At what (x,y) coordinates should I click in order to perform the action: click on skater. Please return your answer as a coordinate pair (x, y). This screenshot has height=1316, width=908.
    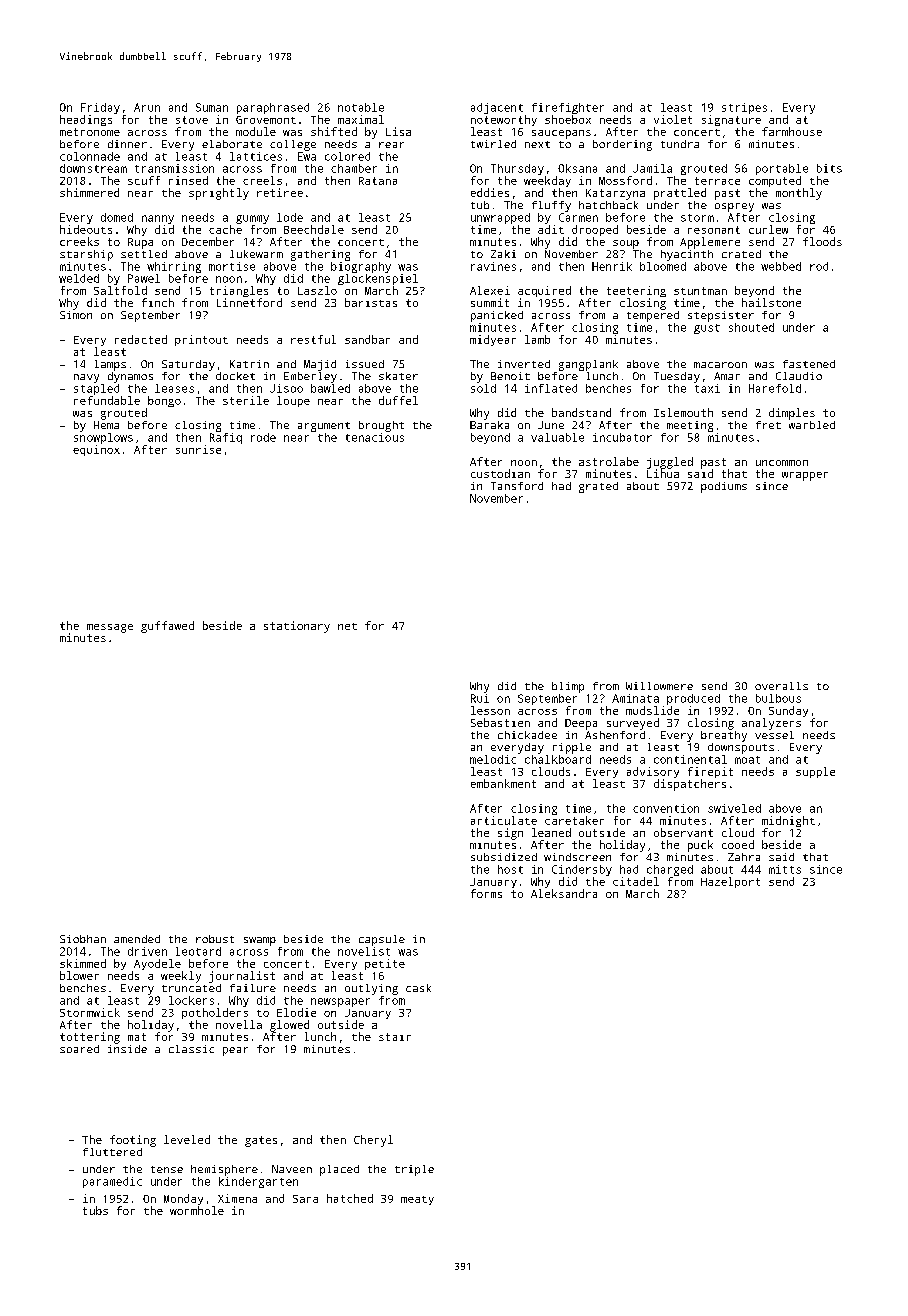
    Looking at the image, I should click on (398, 376).
